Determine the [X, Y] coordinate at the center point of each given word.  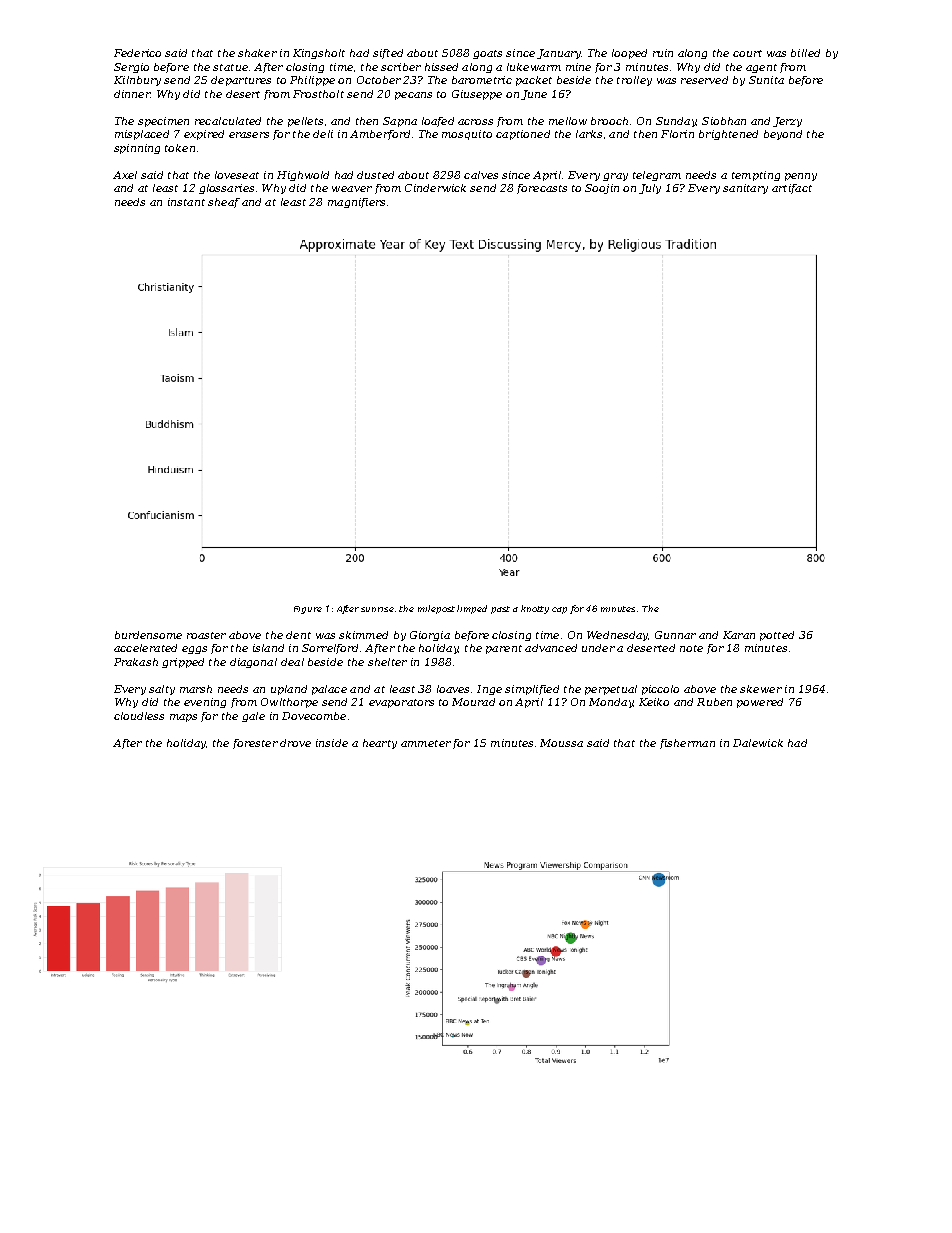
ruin [663, 53]
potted [777, 636]
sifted [388, 54]
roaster [206, 635]
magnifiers [356, 203]
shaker [257, 53]
